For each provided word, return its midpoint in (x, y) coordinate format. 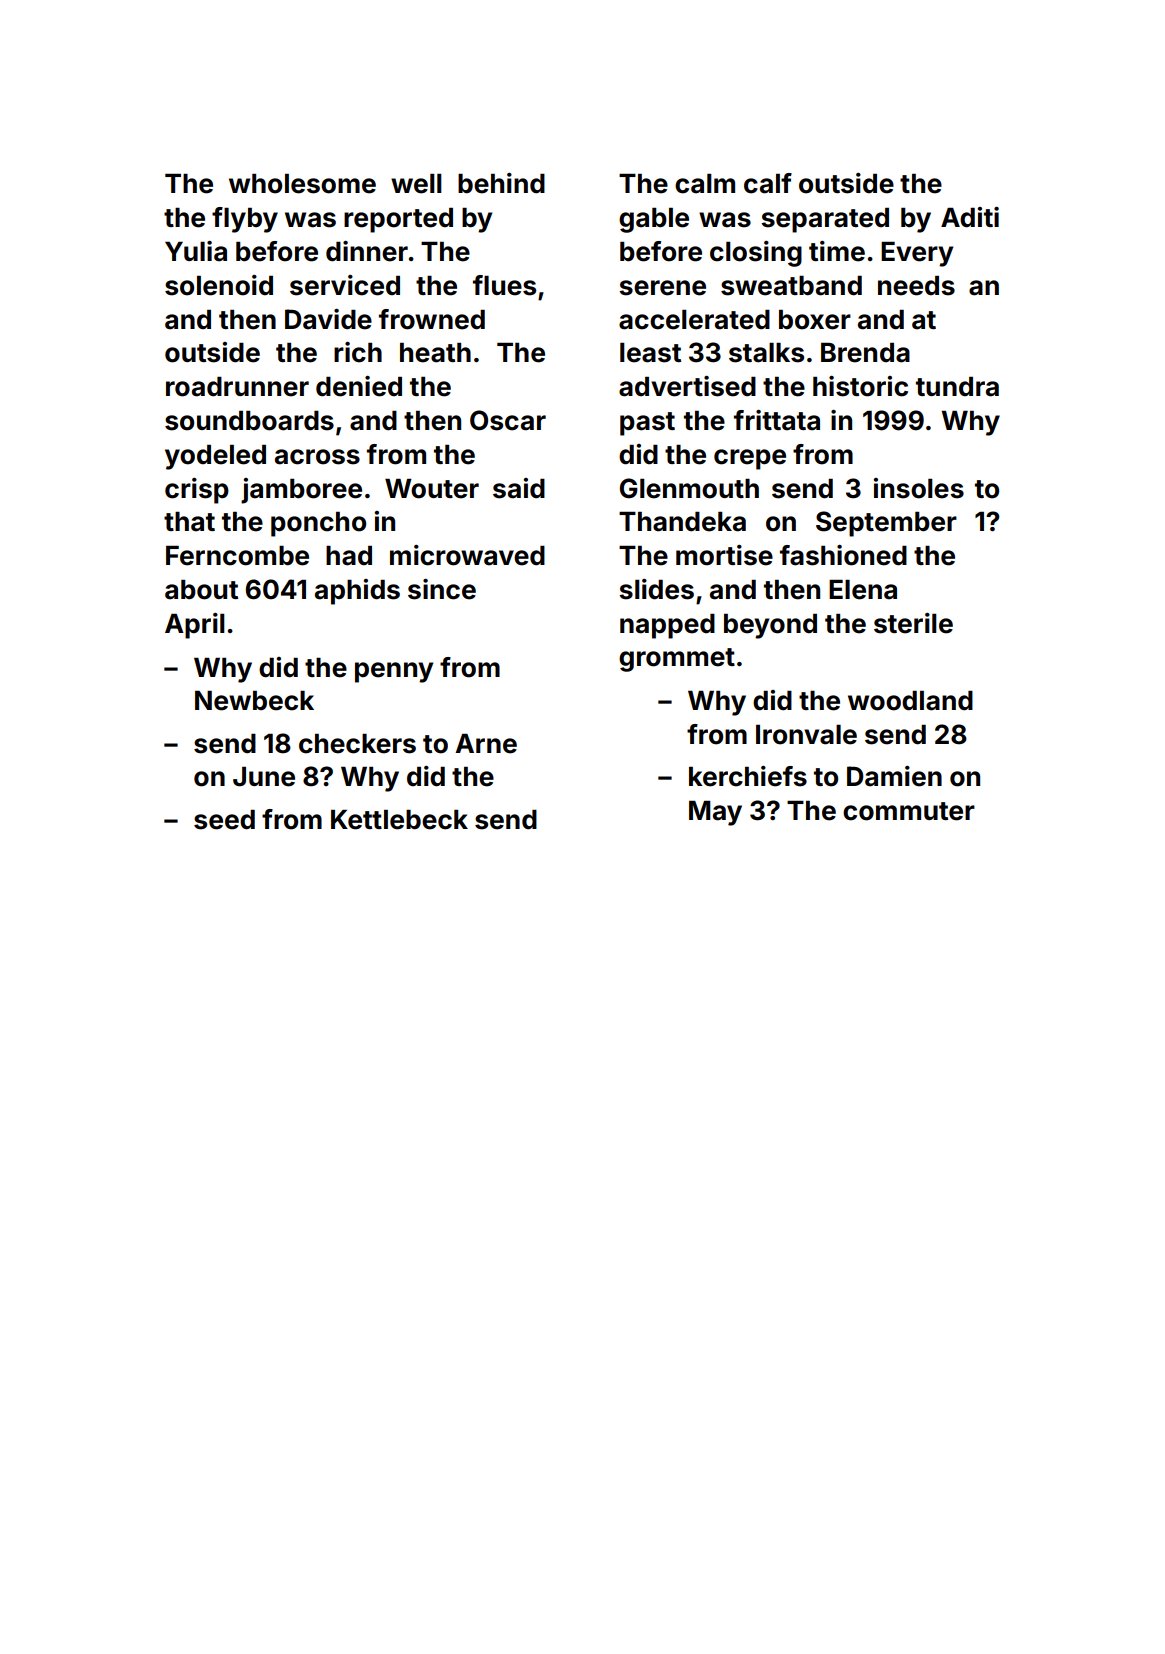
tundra (957, 387)
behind (501, 183)
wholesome (302, 184)
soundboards (249, 421)
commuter (909, 811)
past (647, 424)
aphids (357, 592)
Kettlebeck (399, 820)
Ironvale (806, 735)
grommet (677, 660)
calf (768, 183)
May (715, 813)
